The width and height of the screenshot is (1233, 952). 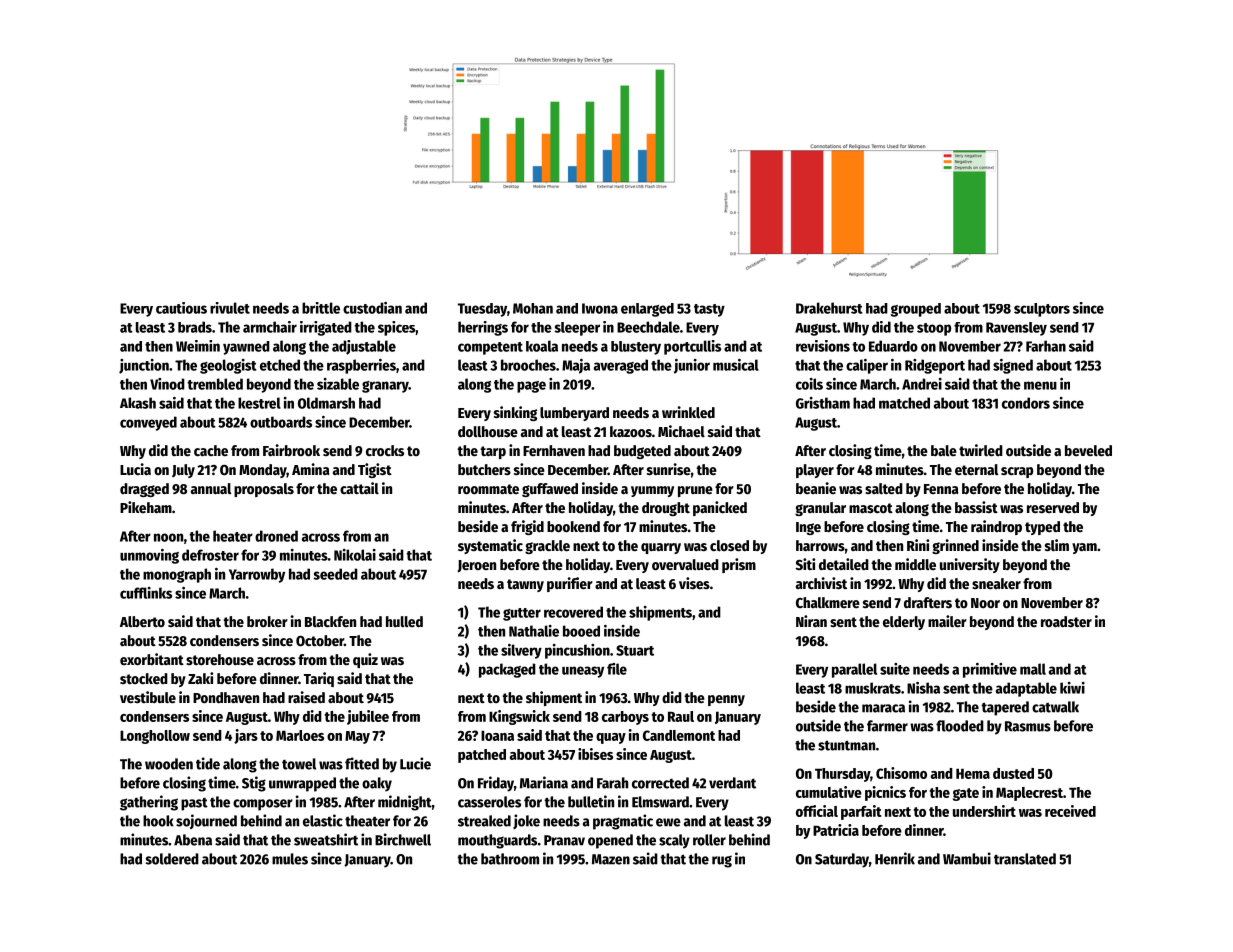 What do you see at coordinates (1055, 707) in the screenshot?
I see `catwalk` at bounding box center [1055, 707].
